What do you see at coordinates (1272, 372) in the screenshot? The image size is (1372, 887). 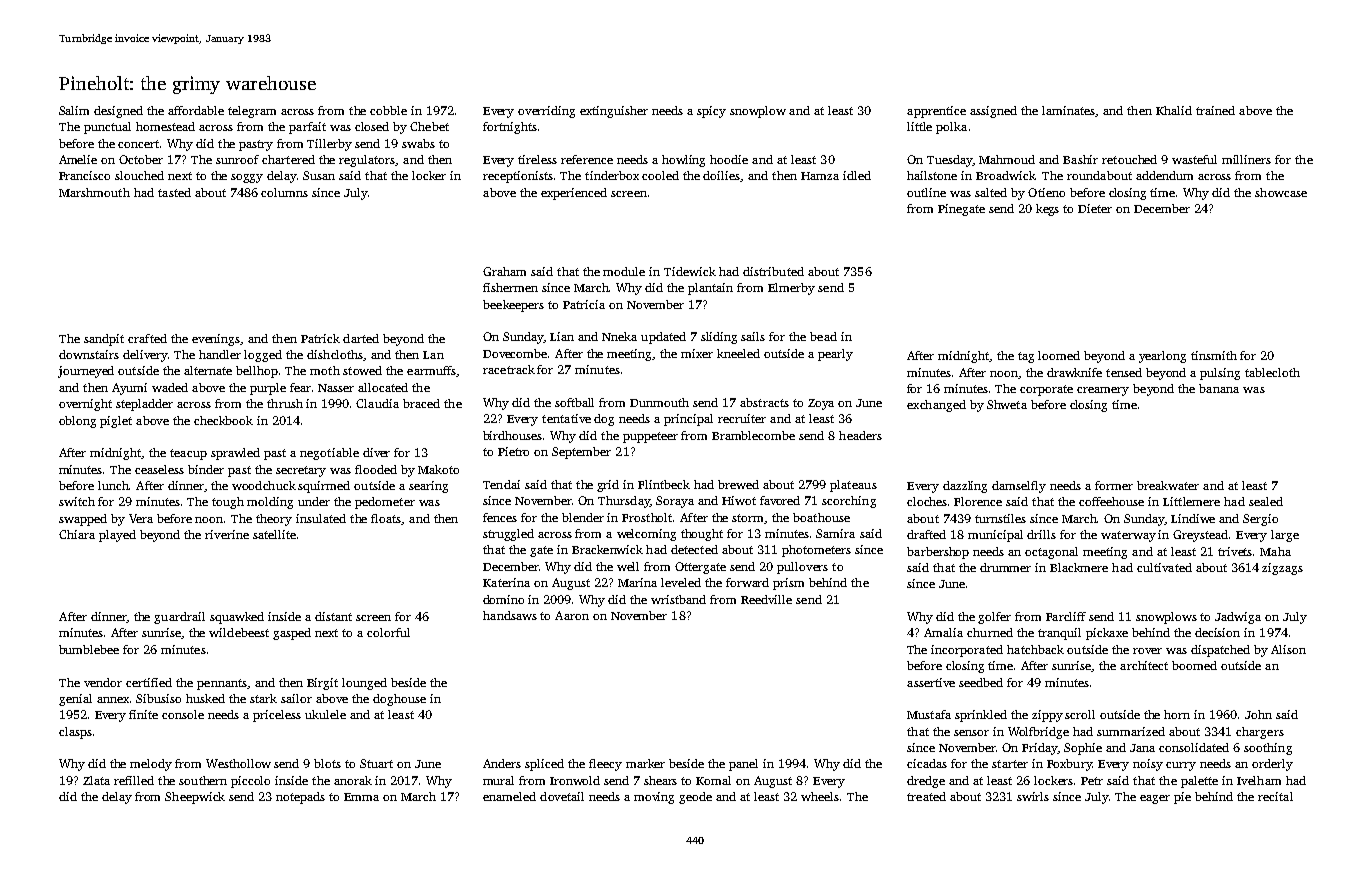 I see `tablecloth` at bounding box center [1272, 372].
